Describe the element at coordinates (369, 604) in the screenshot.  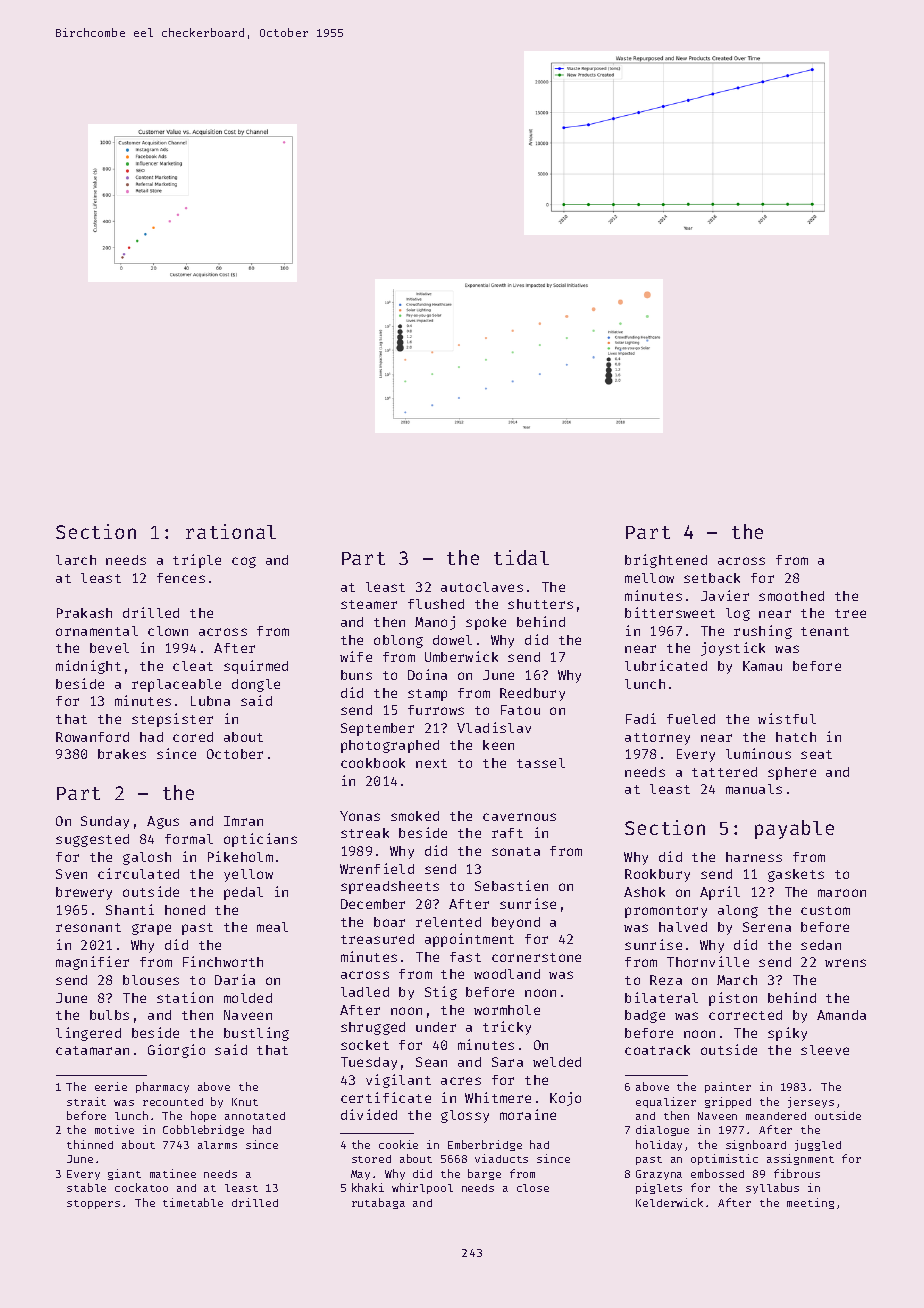
I see `steamer` at that location.
